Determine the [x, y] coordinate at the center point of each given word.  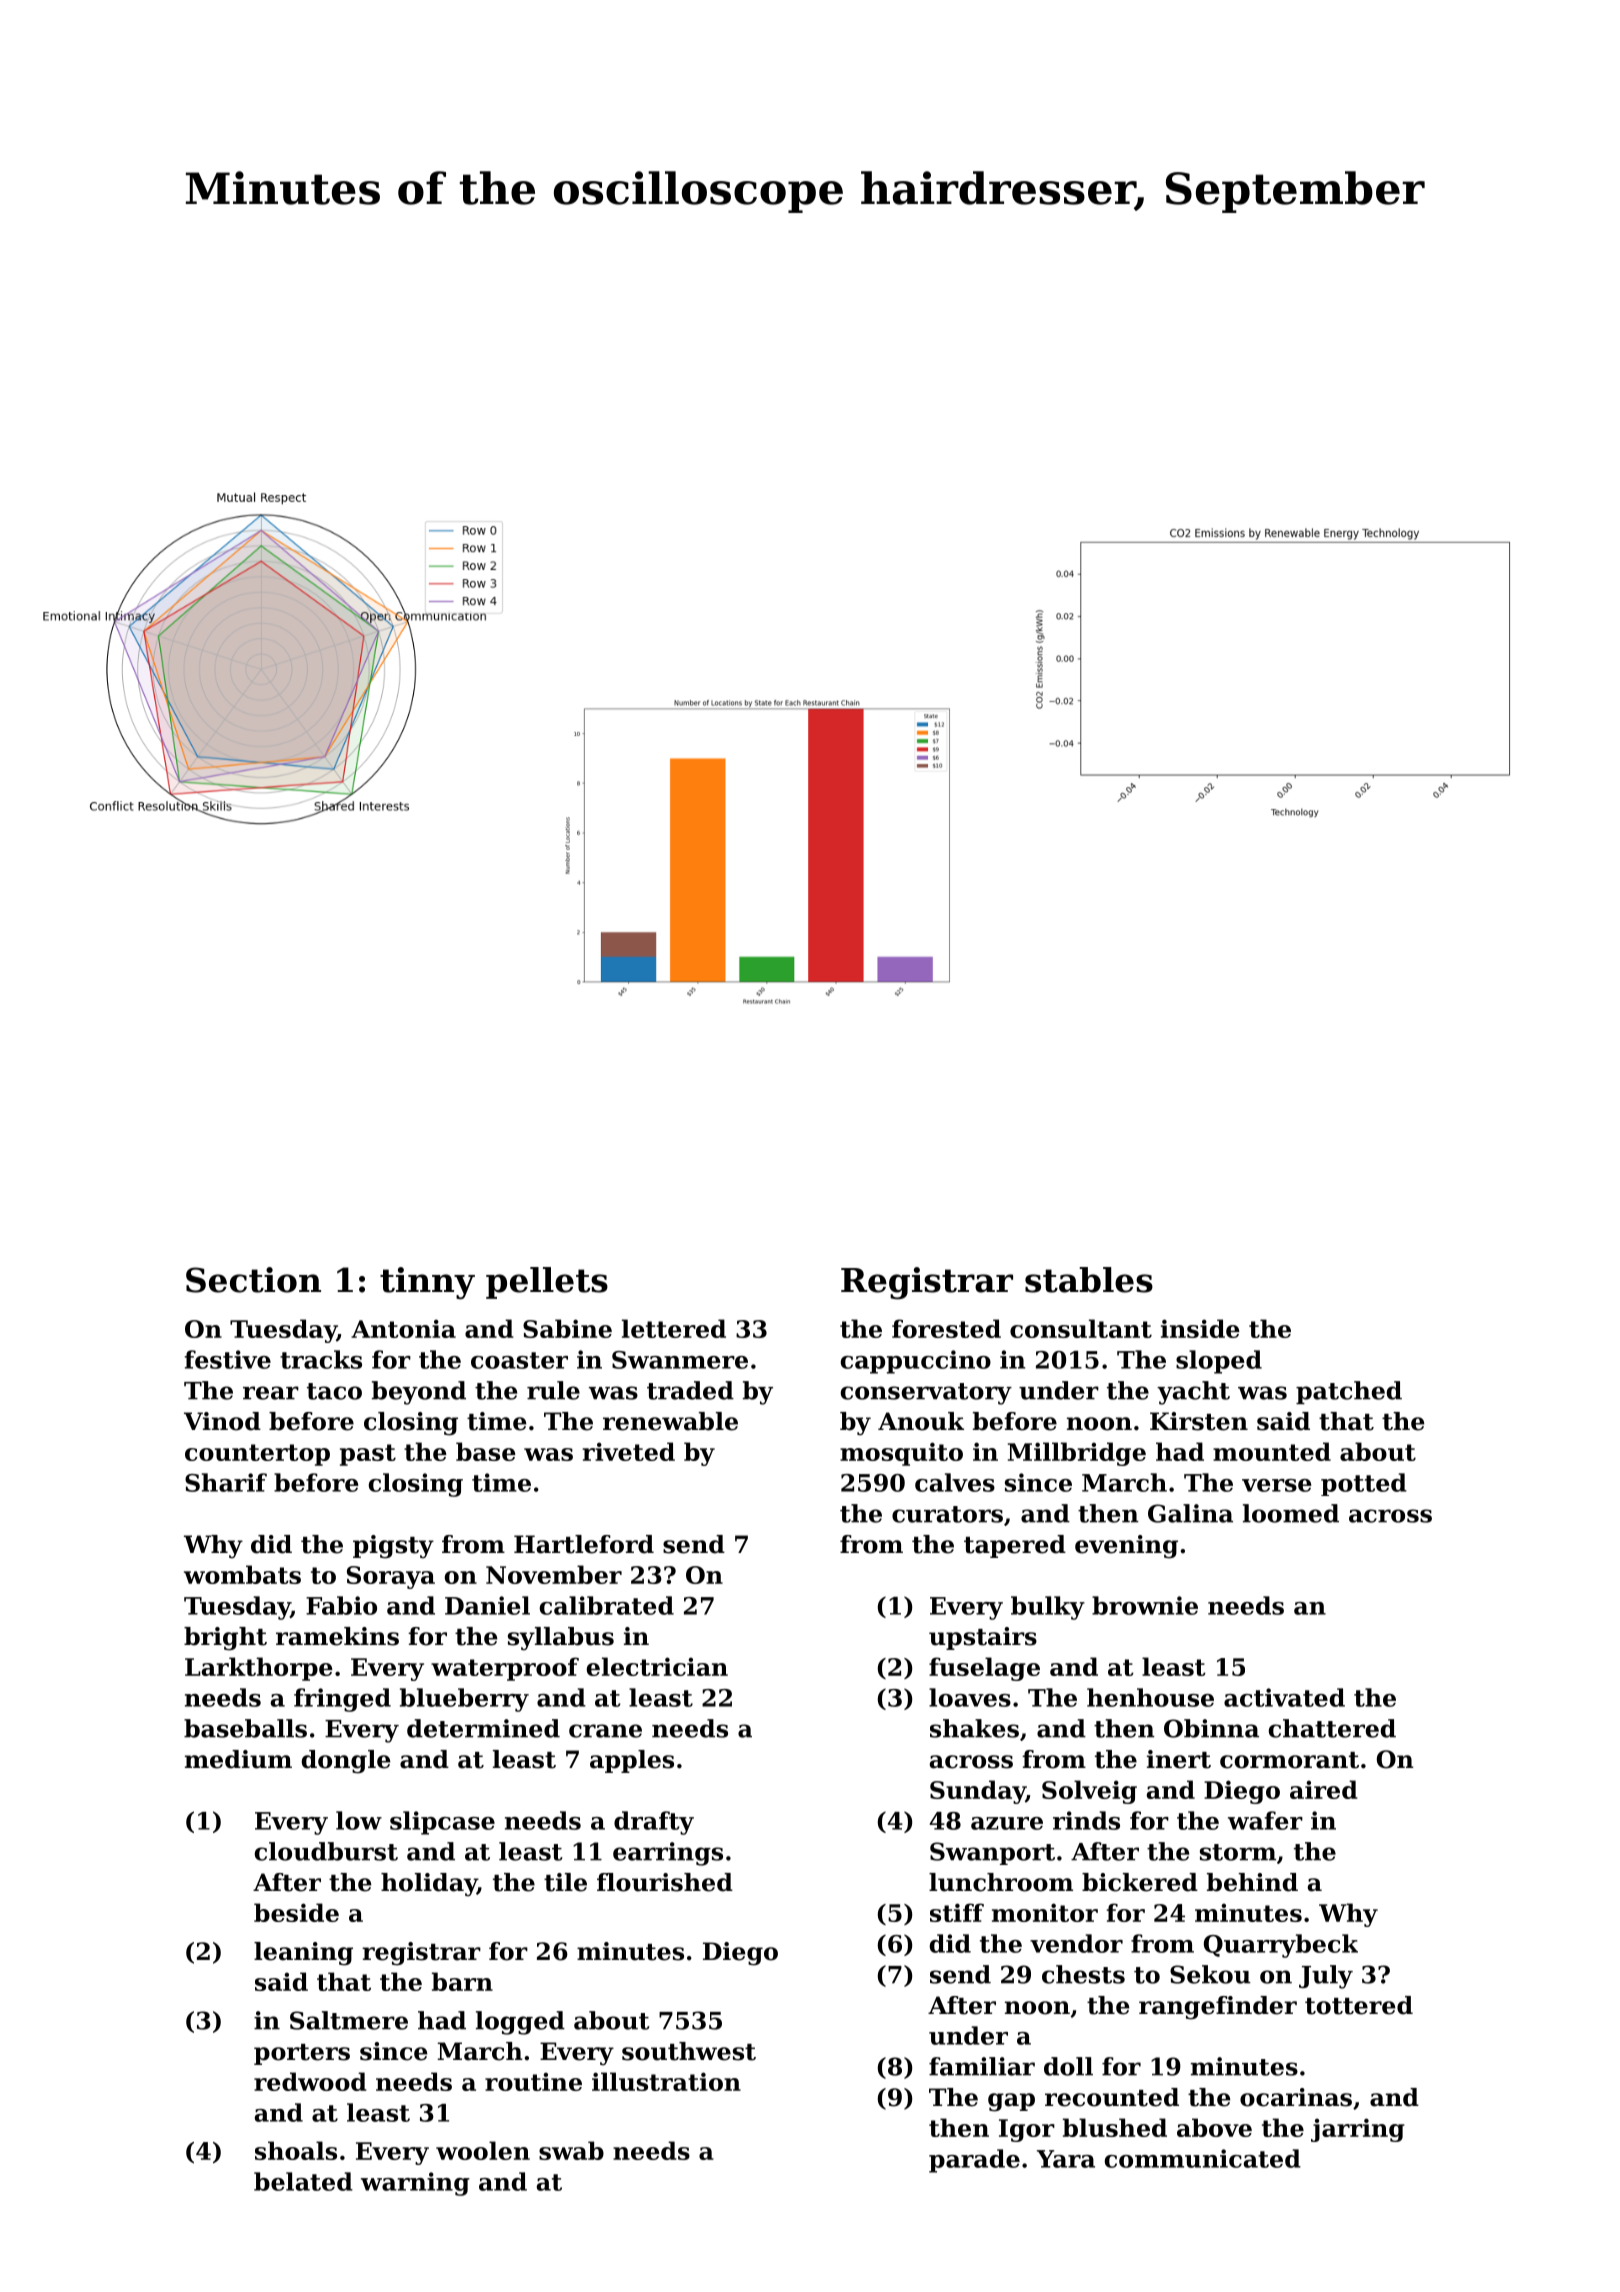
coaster [519, 1360]
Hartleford [584, 1544]
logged [520, 2023]
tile [565, 1882]
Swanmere [680, 1360]
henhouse [1150, 1697]
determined [483, 1728]
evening [1126, 1547]
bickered [1140, 1882]
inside [1200, 1328]
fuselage [984, 1669]
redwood [310, 2081]
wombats [242, 1574]
